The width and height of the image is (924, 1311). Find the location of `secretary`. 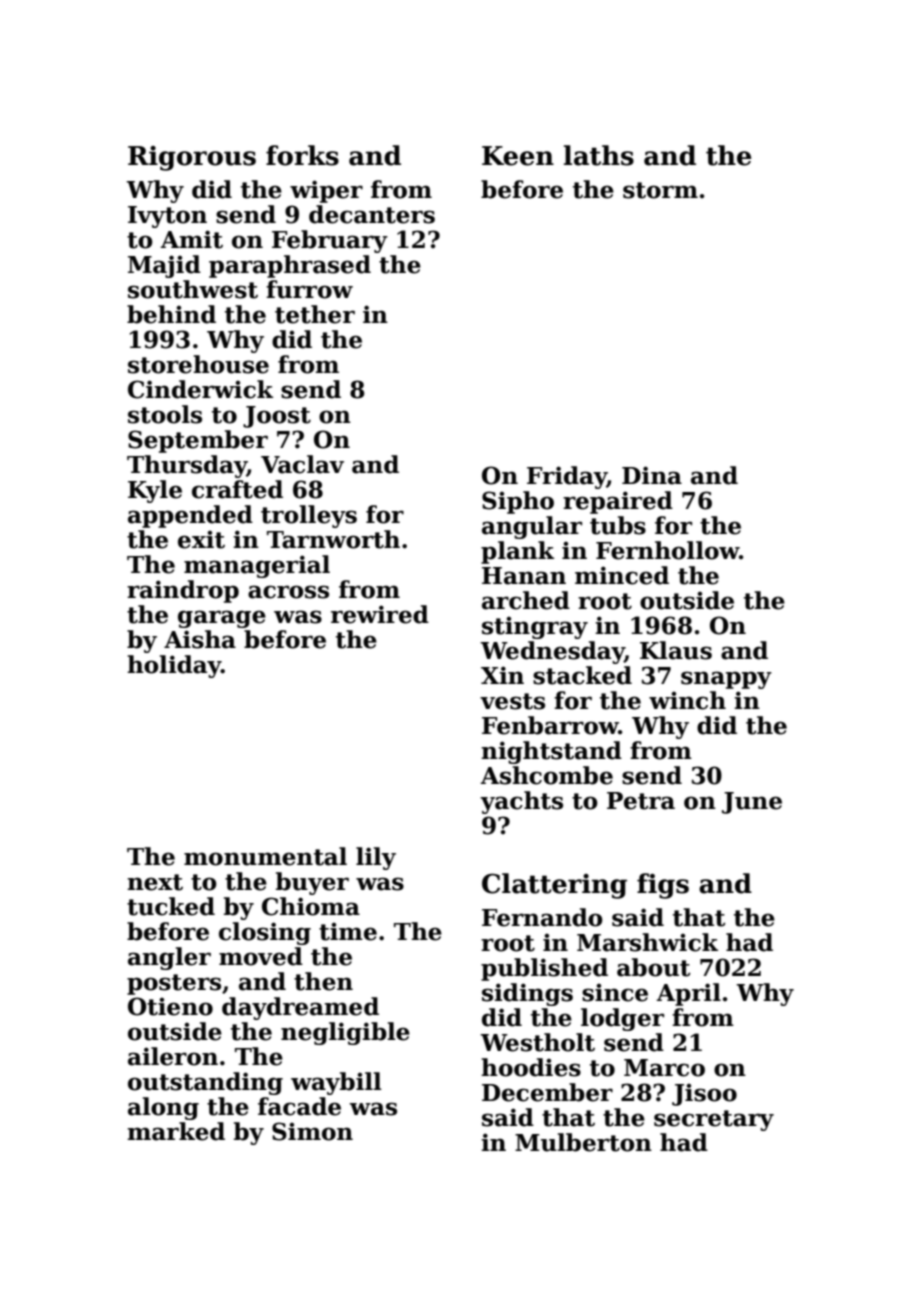

secretary is located at coordinates (714, 1120).
